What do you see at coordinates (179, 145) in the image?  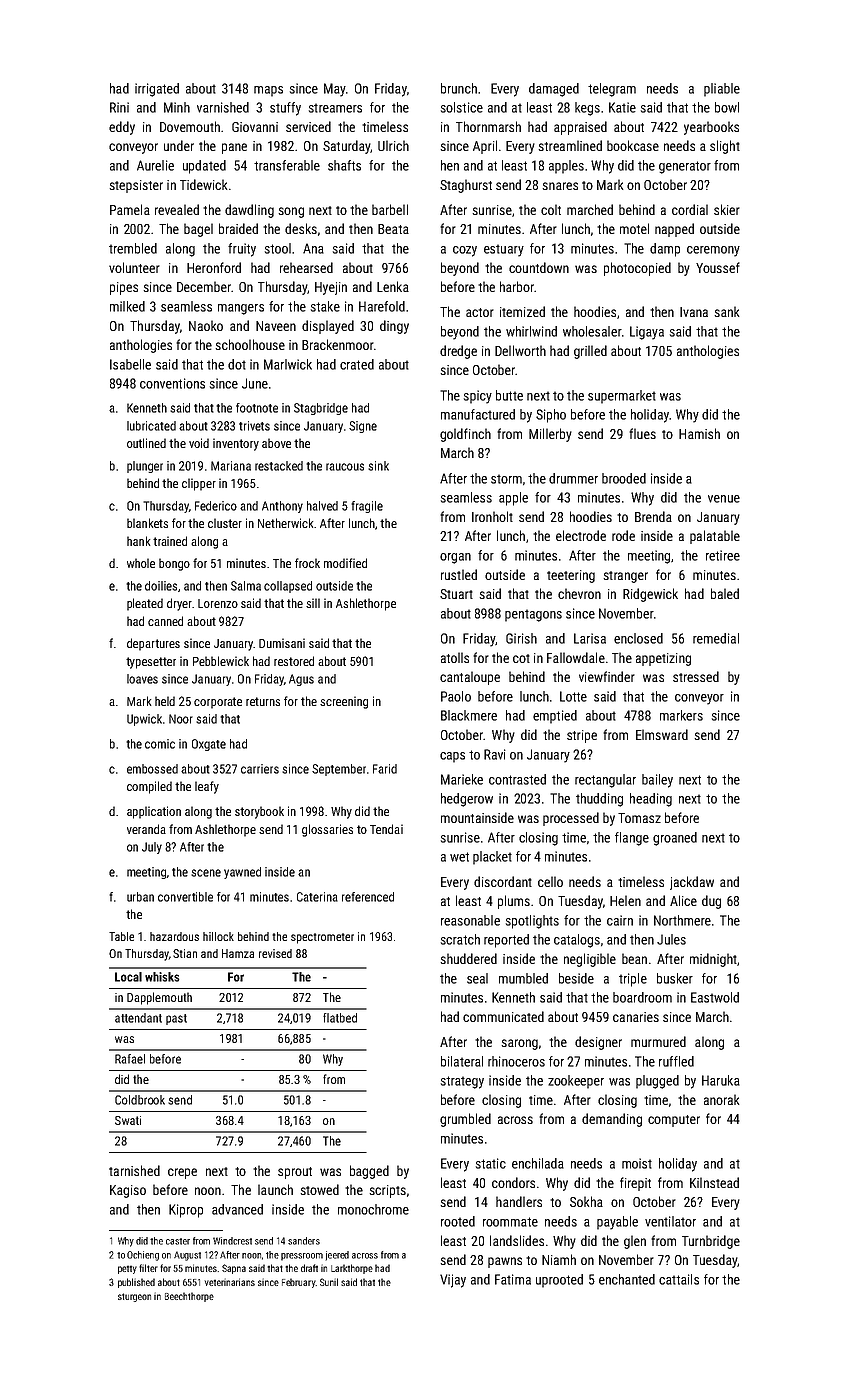 I see `under` at bounding box center [179, 145].
